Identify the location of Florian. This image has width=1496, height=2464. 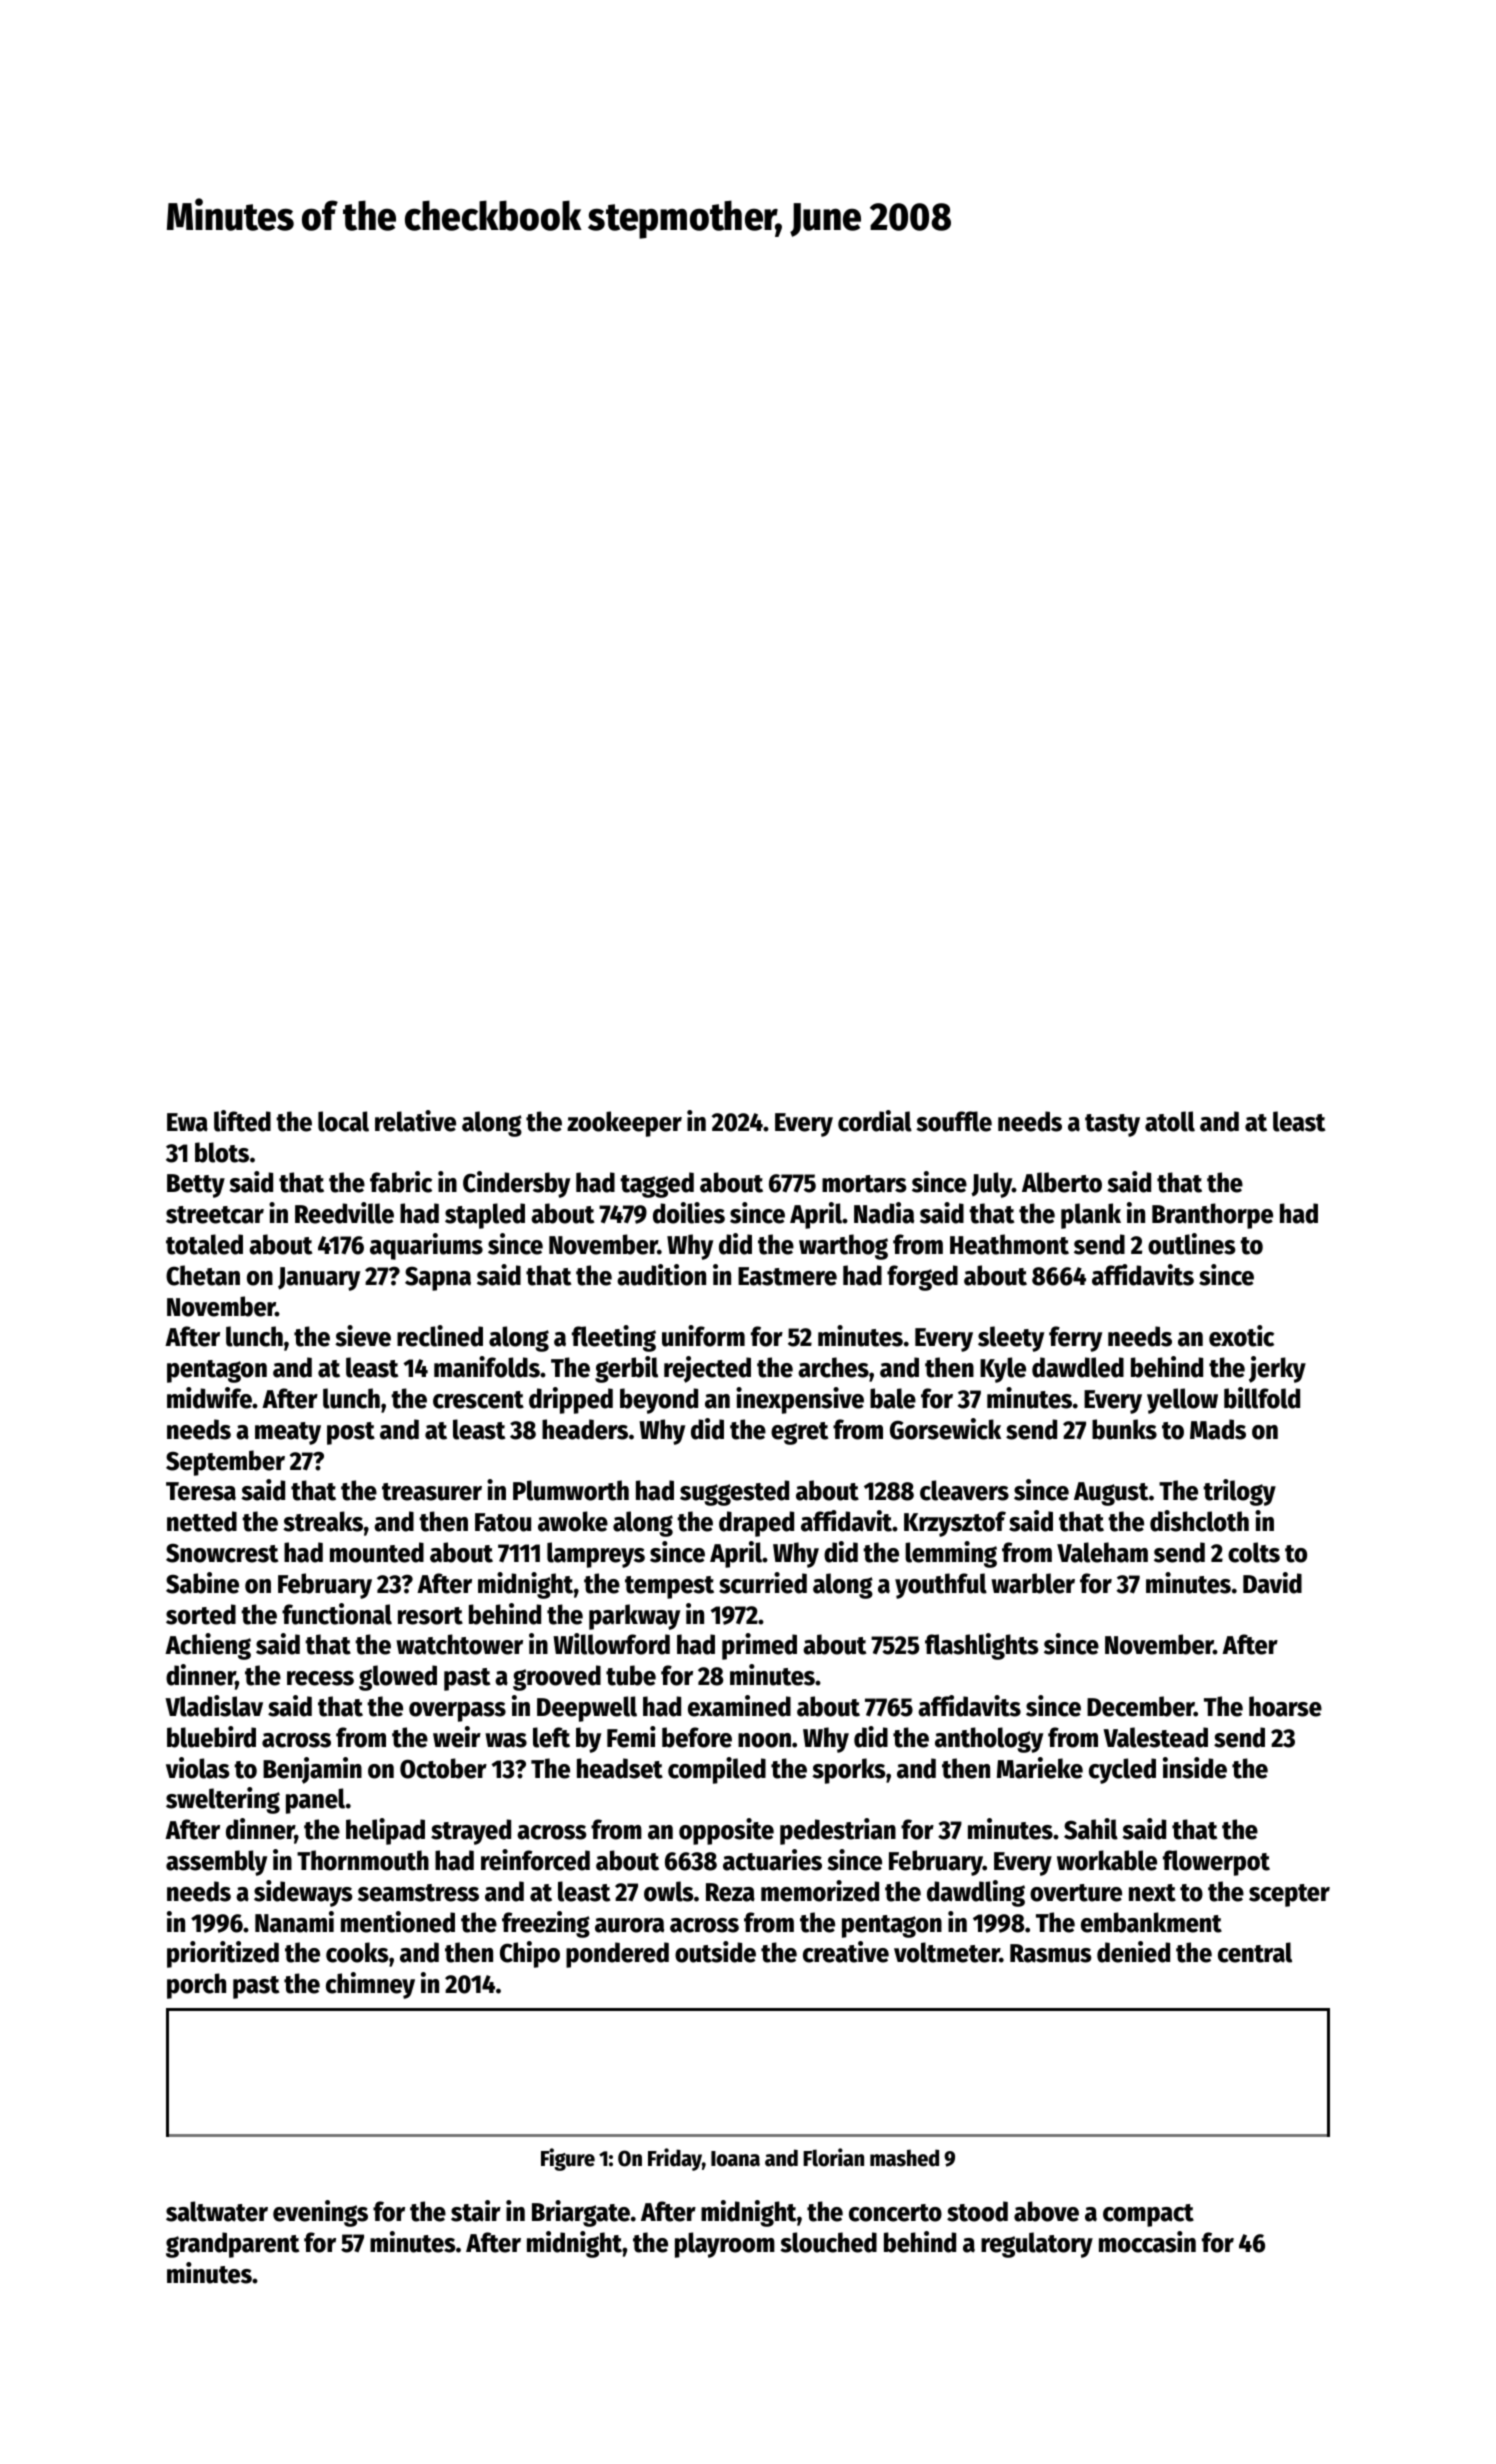
(833, 2157).
